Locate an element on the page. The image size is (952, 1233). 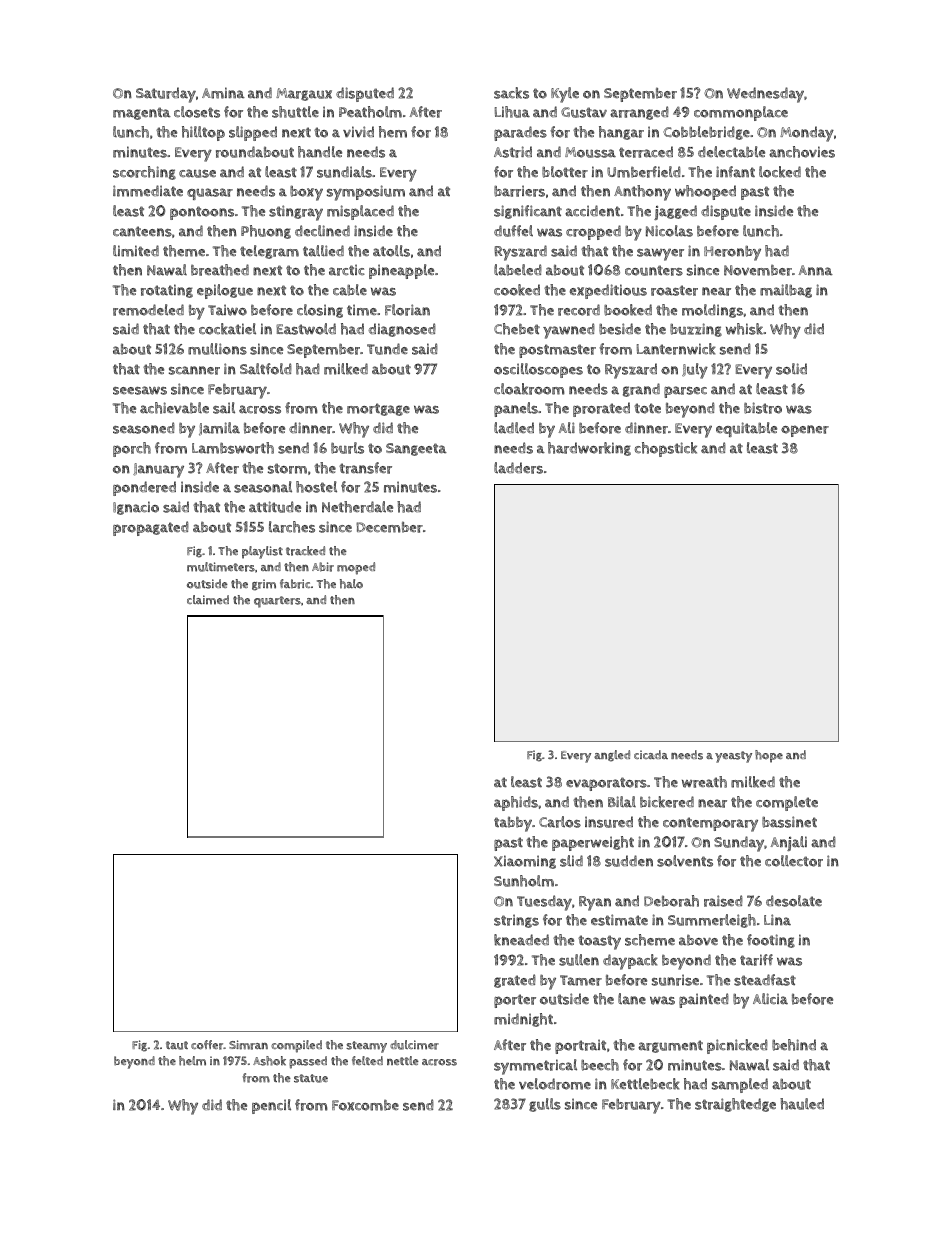
porch is located at coordinates (132, 449).
